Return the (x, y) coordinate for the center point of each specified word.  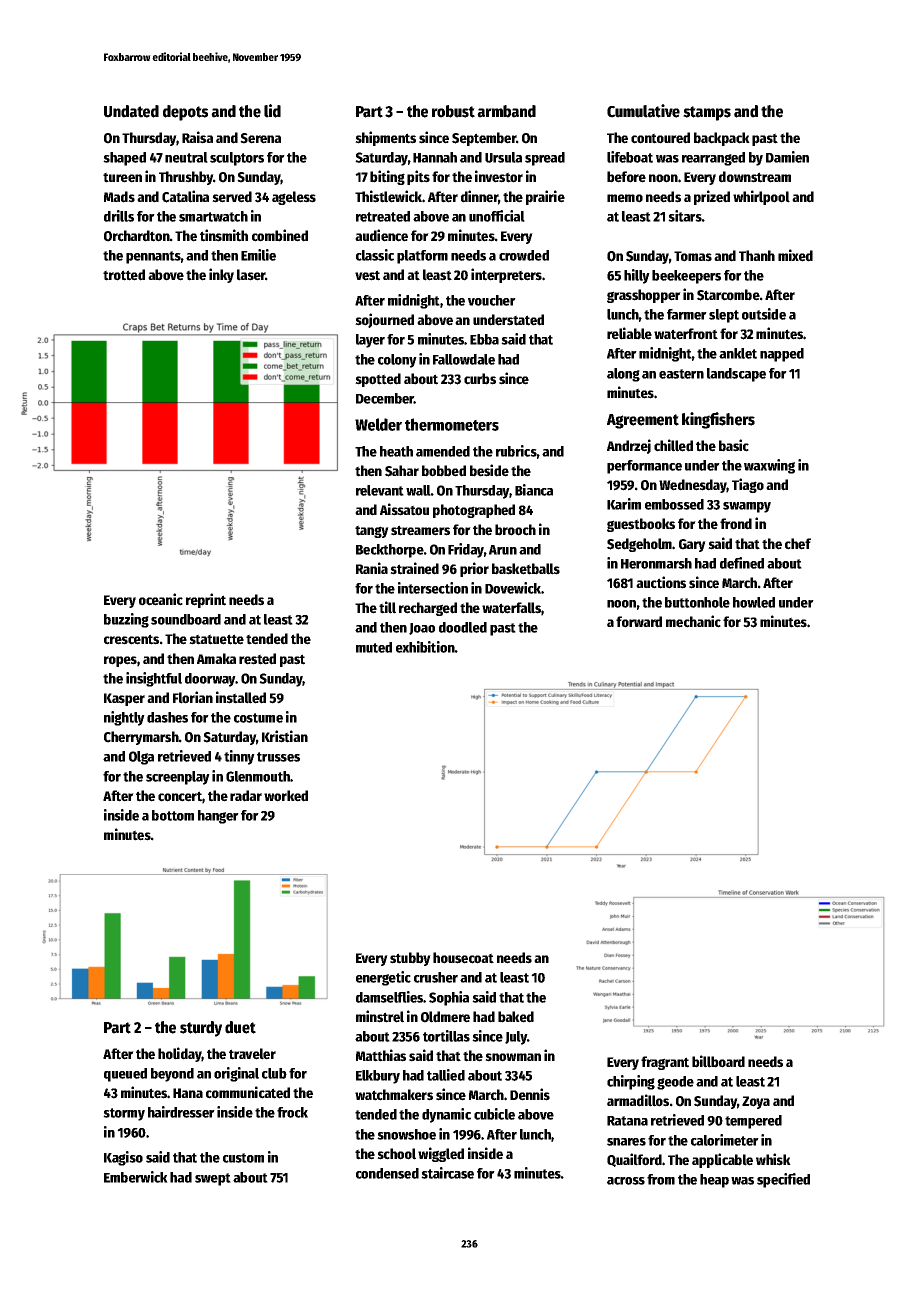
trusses (278, 757)
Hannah (435, 157)
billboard (718, 1061)
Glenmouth (258, 776)
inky (221, 275)
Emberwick (136, 1177)
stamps (707, 113)
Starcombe (728, 295)
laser (251, 275)
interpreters (506, 275)
